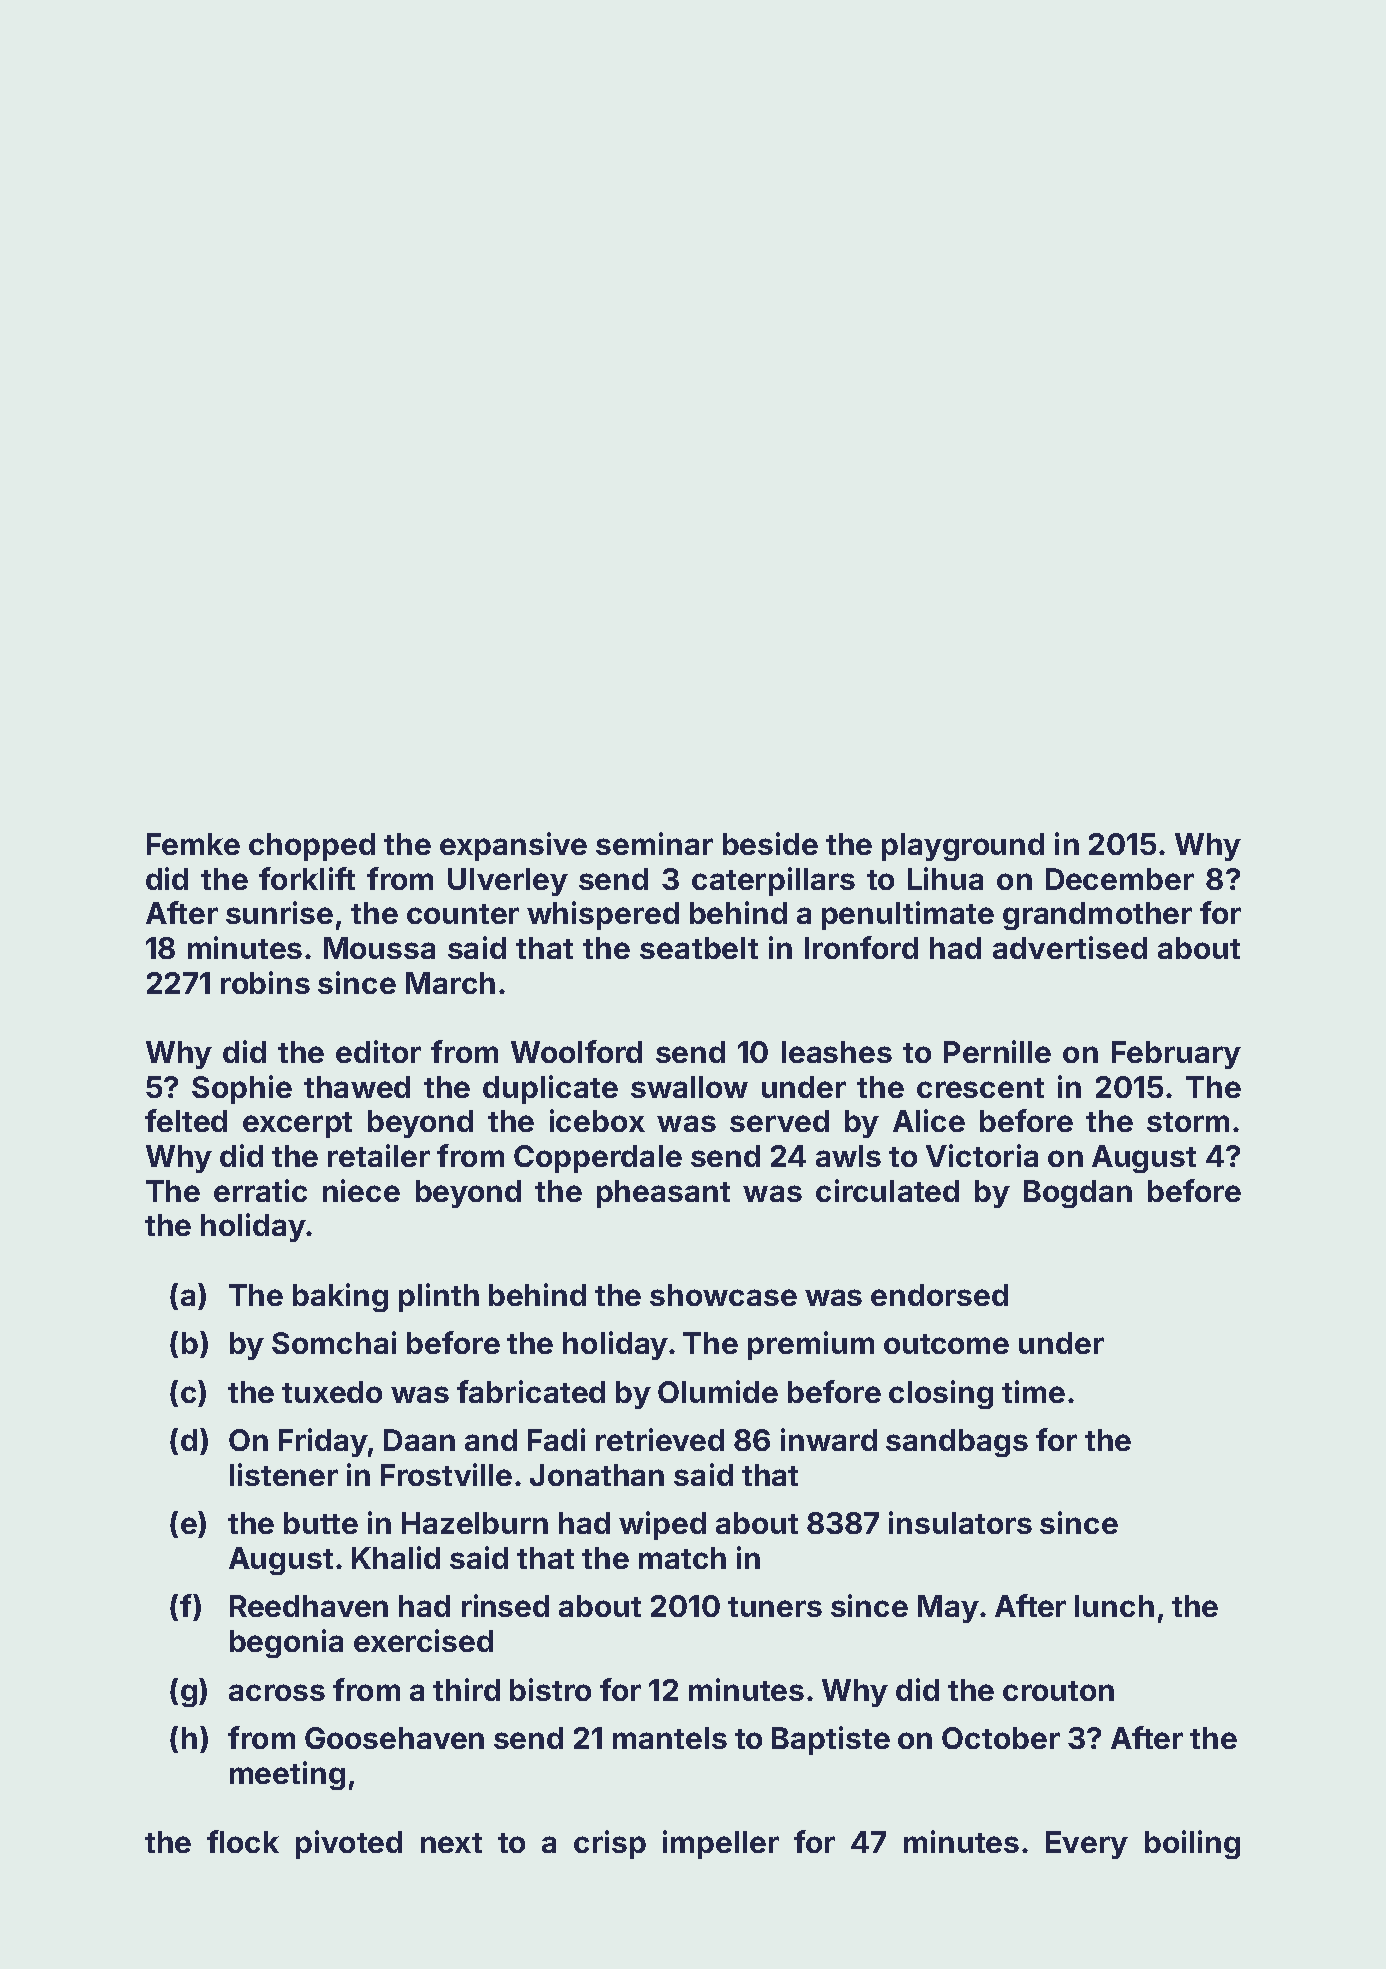 This image has height=1969, width=1386. What do you see at coordinates (887, 1190) in the image?
I see `circulated` at bounding box center [887, 1190].
